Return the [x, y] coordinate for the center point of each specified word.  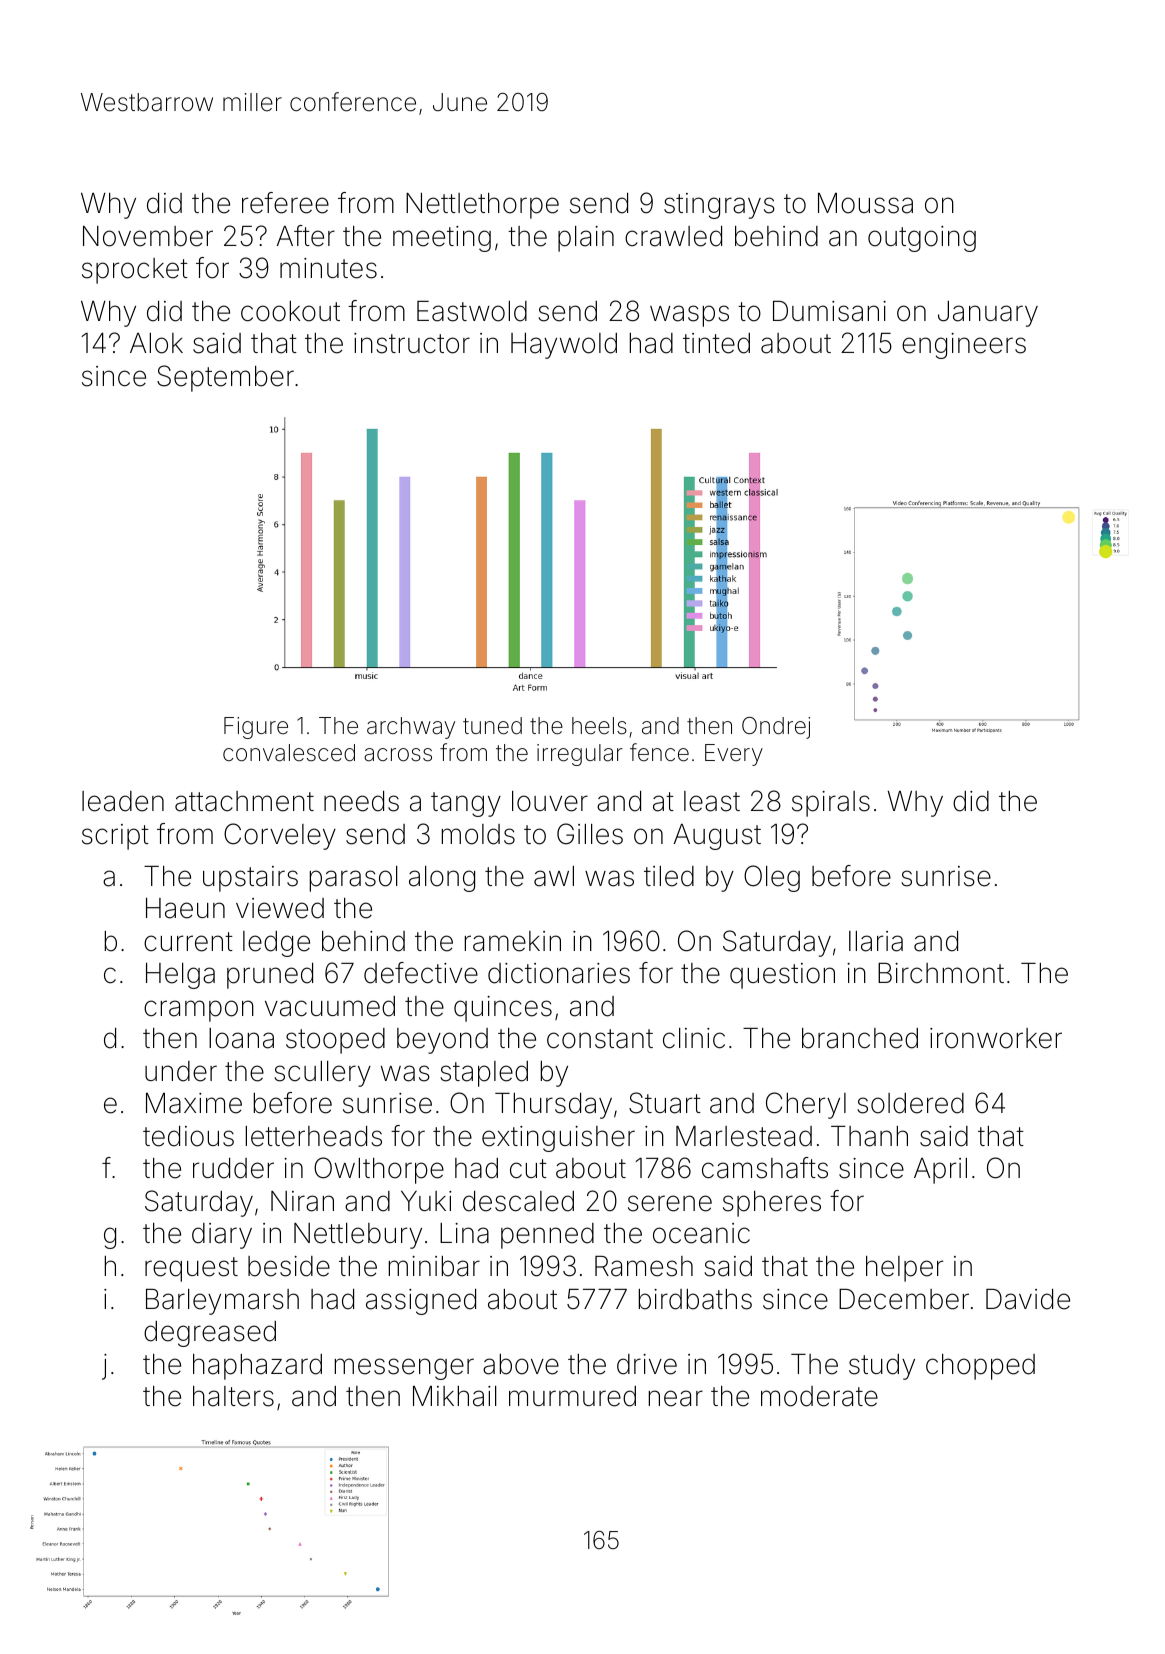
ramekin [513, 941]
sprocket [135, 271]
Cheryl [806, 1105]
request [191, 1269]
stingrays [719, 206]
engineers [964, 346]
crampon [199, 1011]
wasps [689, 316]
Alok [156, 343]
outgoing [922, 239]
